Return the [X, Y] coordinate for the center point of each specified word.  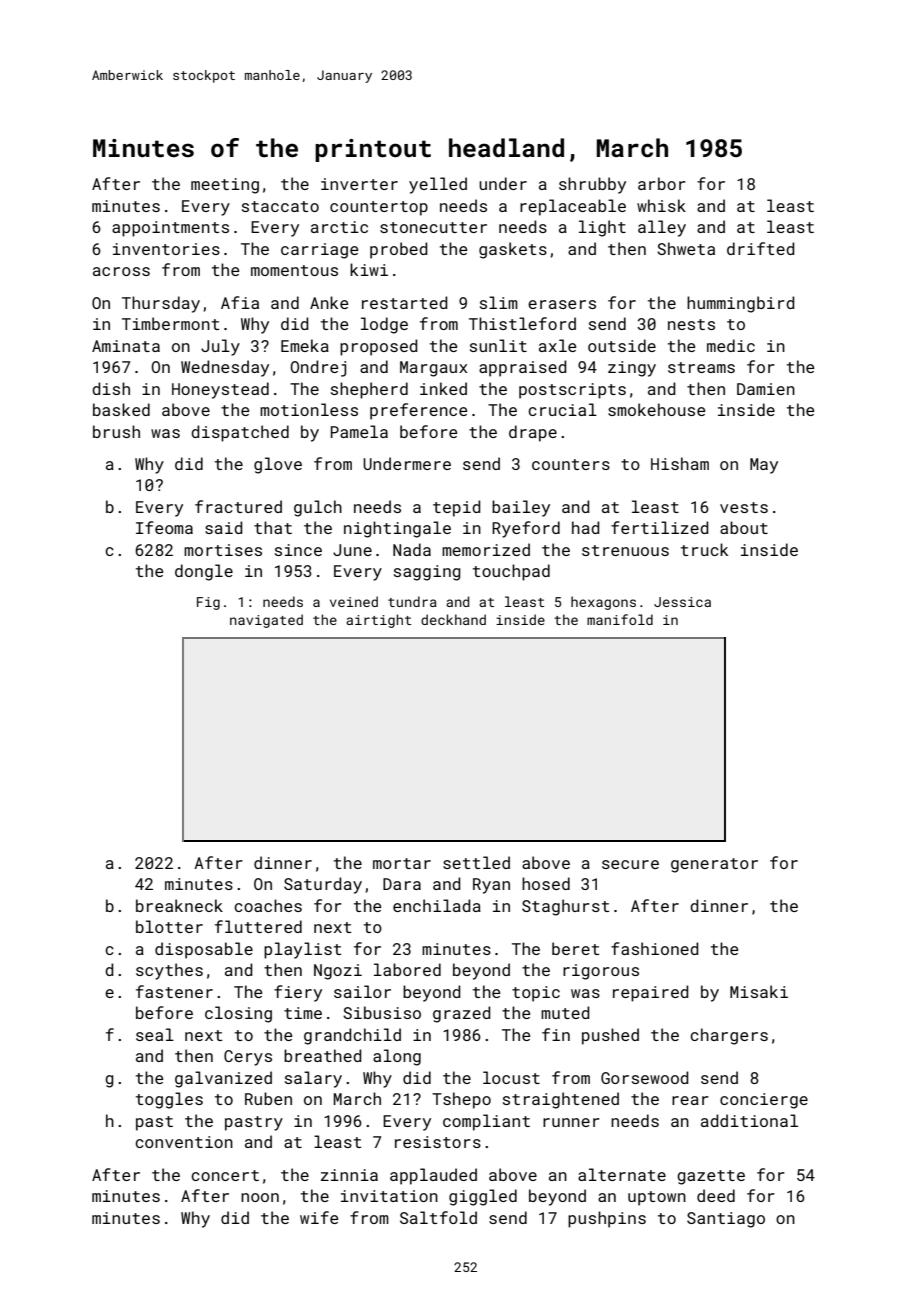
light [602, 228]
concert [225, 1175]
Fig [208, 603]
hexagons [603, 603]
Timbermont [170, 323]
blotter [169, 926]
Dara [402, 884]
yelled [438, 185]
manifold [620, 619]
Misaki [759, 991]
